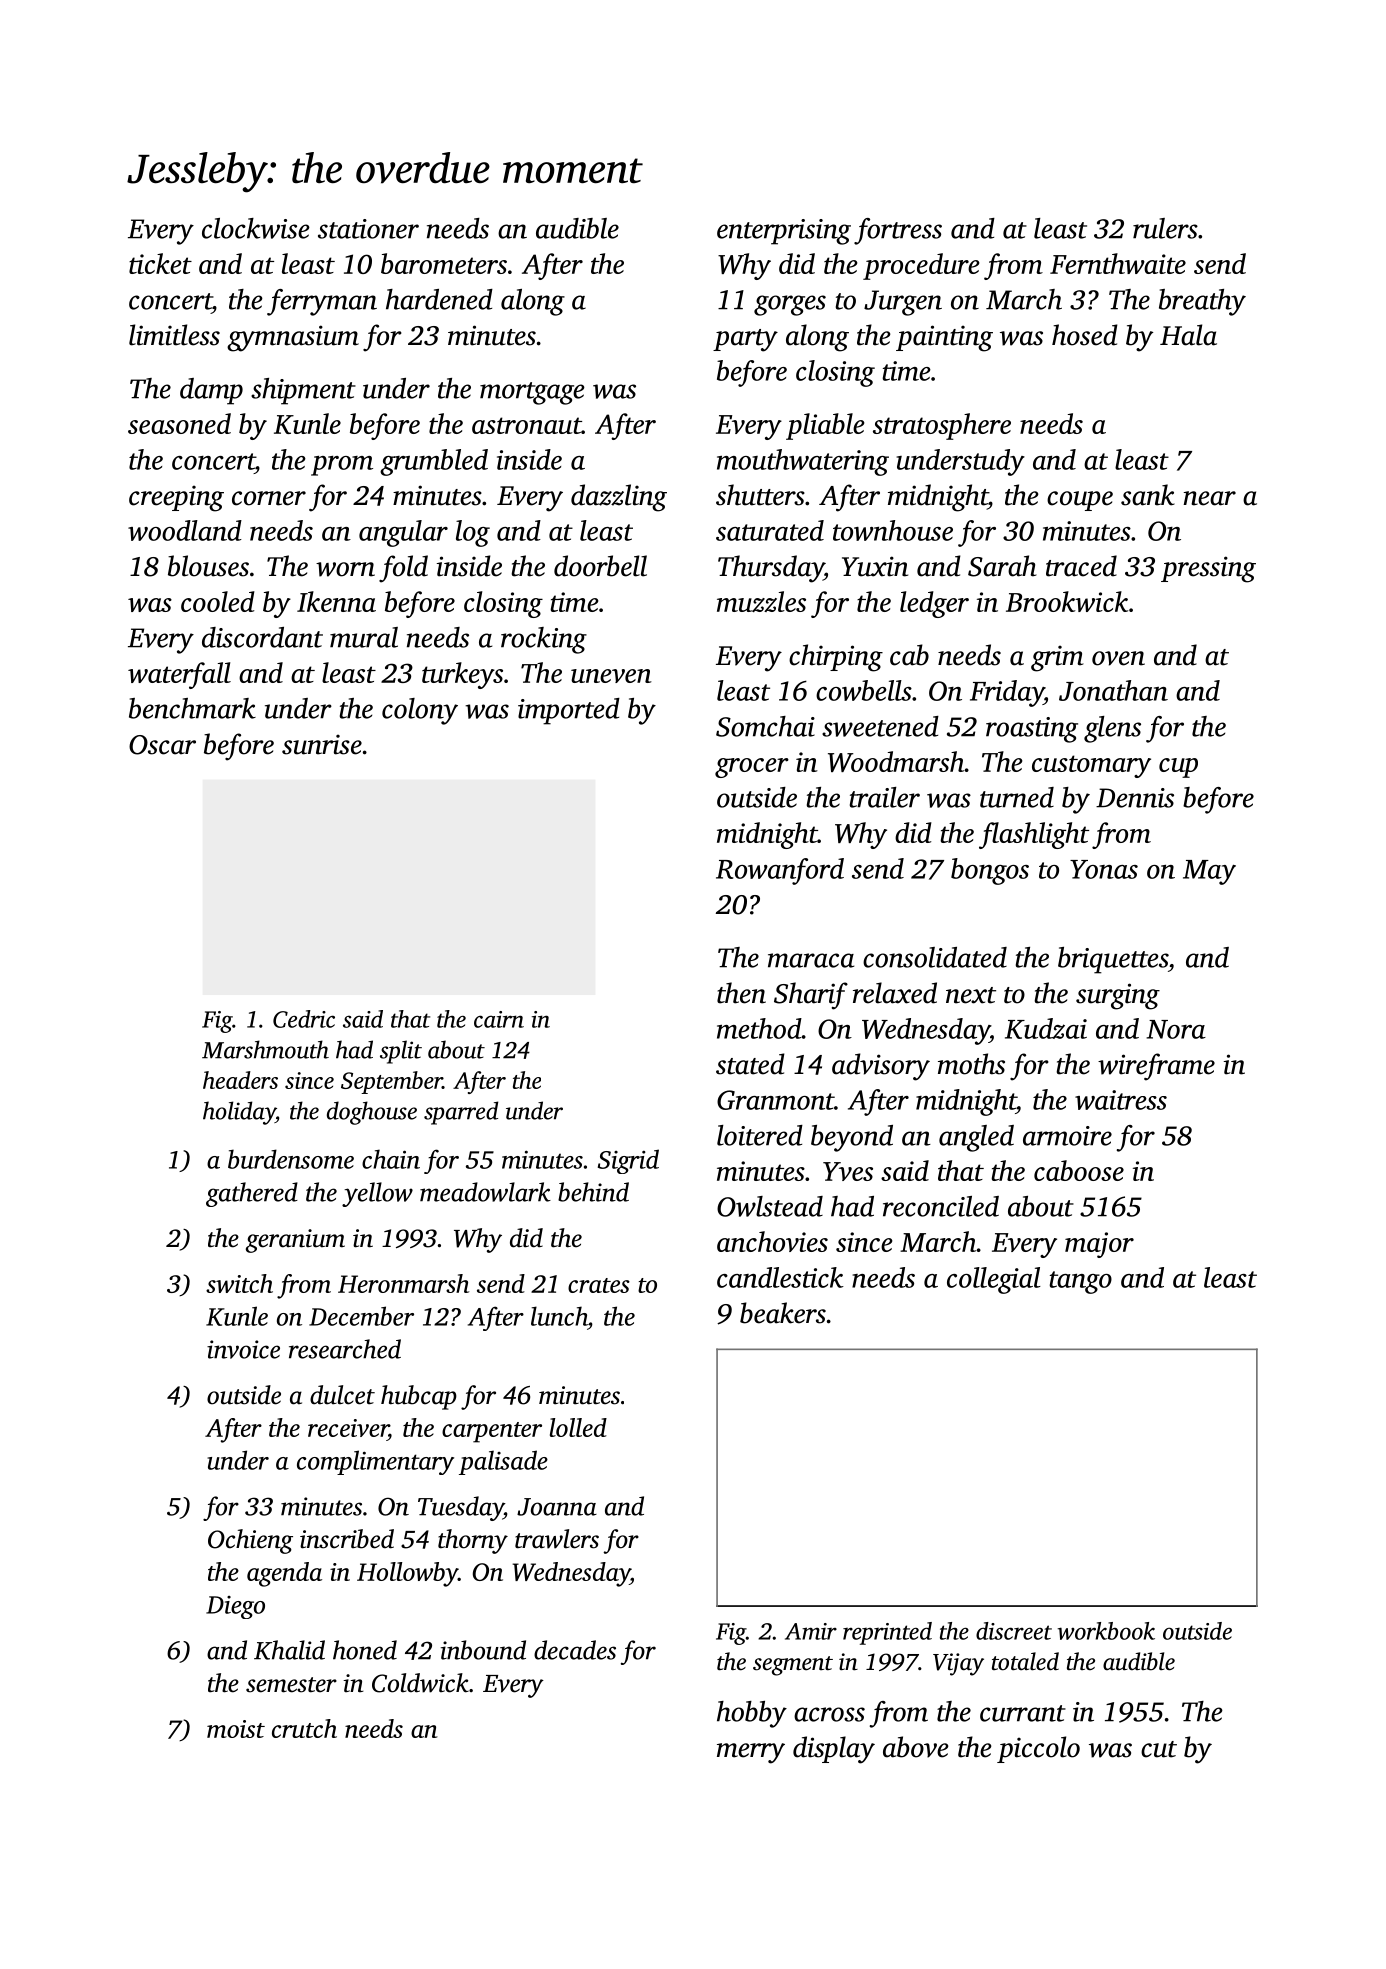 The width and height of the screenshot is (1386, 1969). What do you see at coordinates (160, 263) in the screenshot?
I see `ticket` at bounding box center [160, 263].
